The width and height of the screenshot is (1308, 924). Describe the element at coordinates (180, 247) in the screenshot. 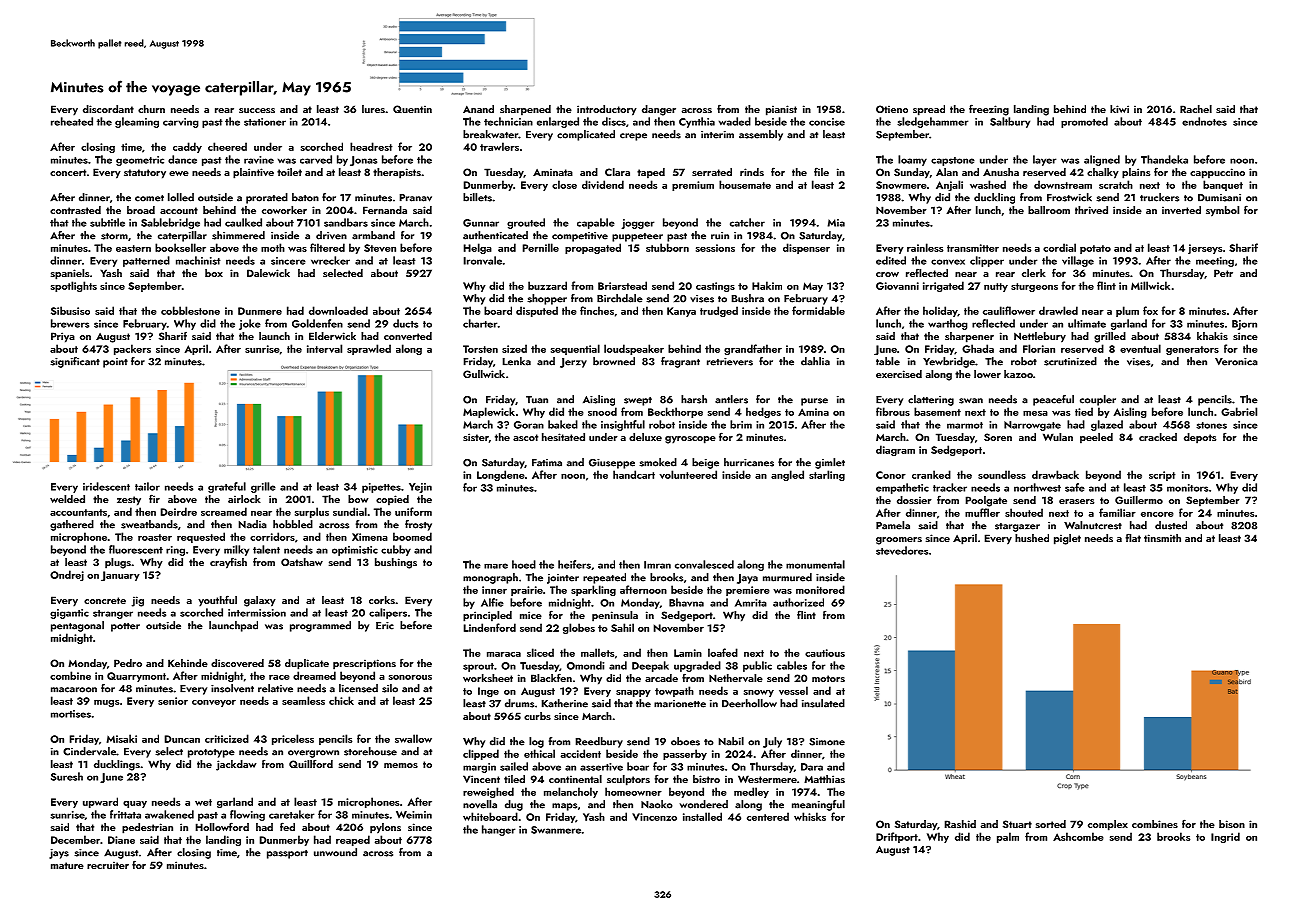

I see `bookseller` at that location.
